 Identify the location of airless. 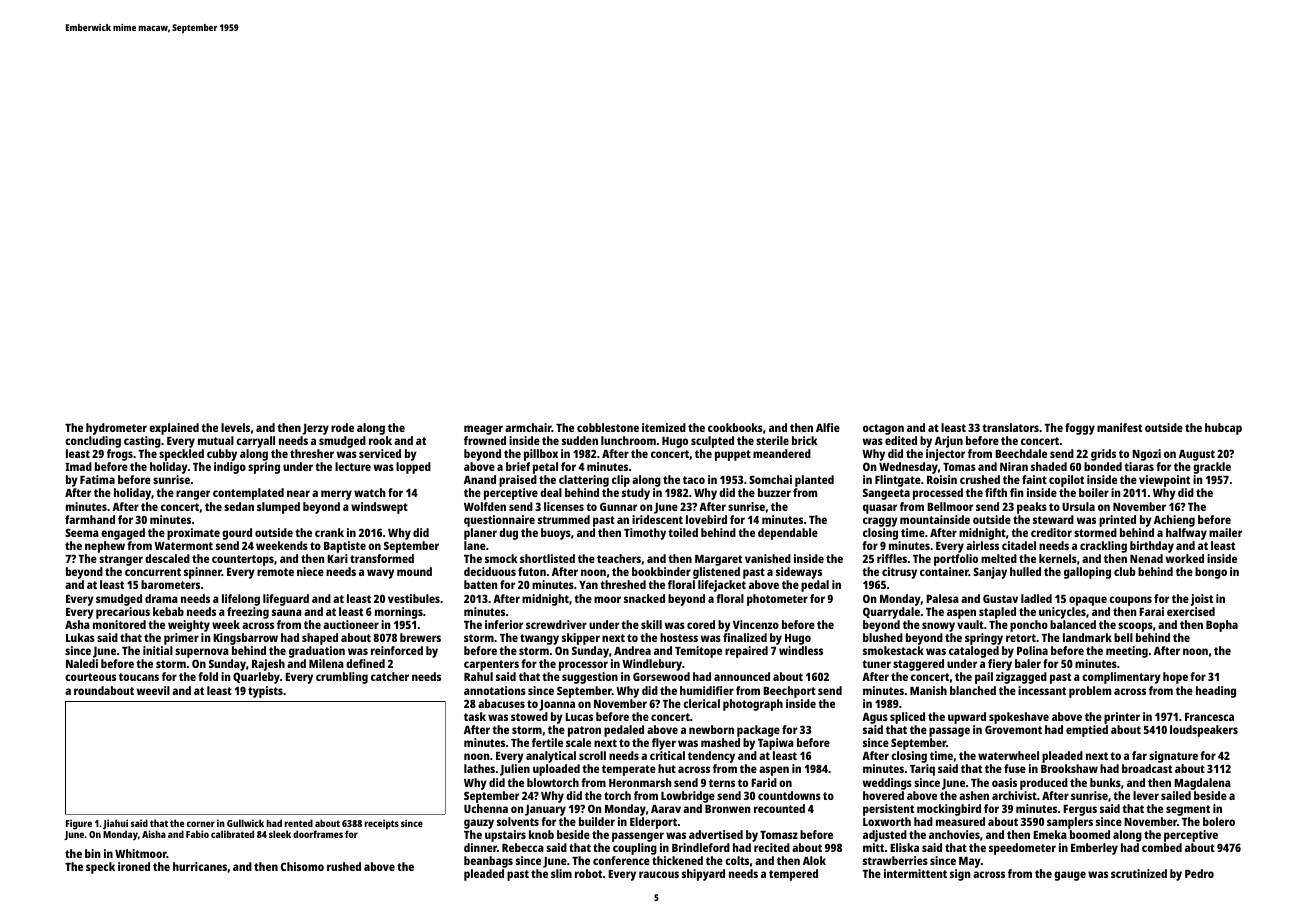
(982, 545).
